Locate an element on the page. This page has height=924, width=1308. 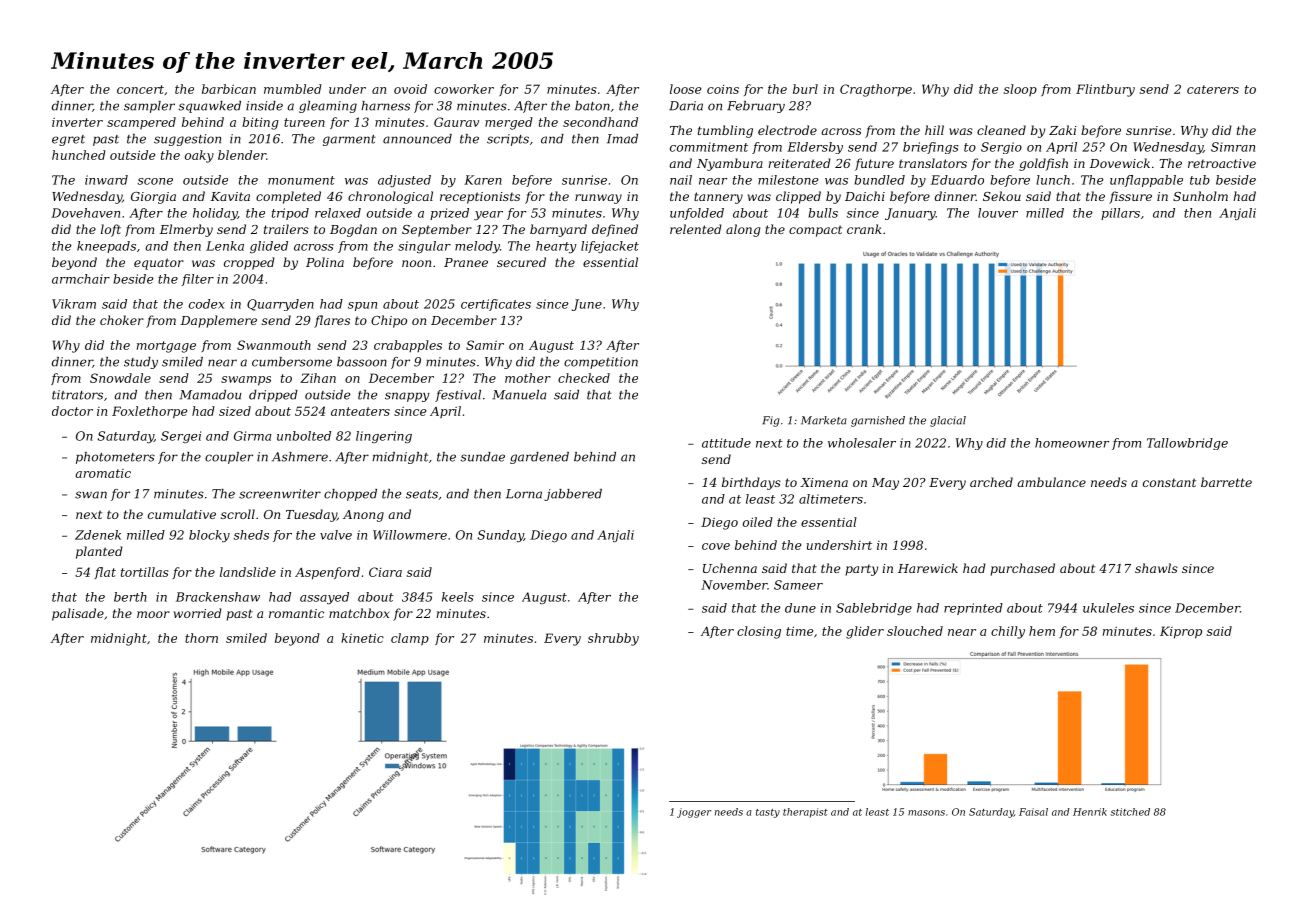
clamp is located at coordinates (410, 639).
